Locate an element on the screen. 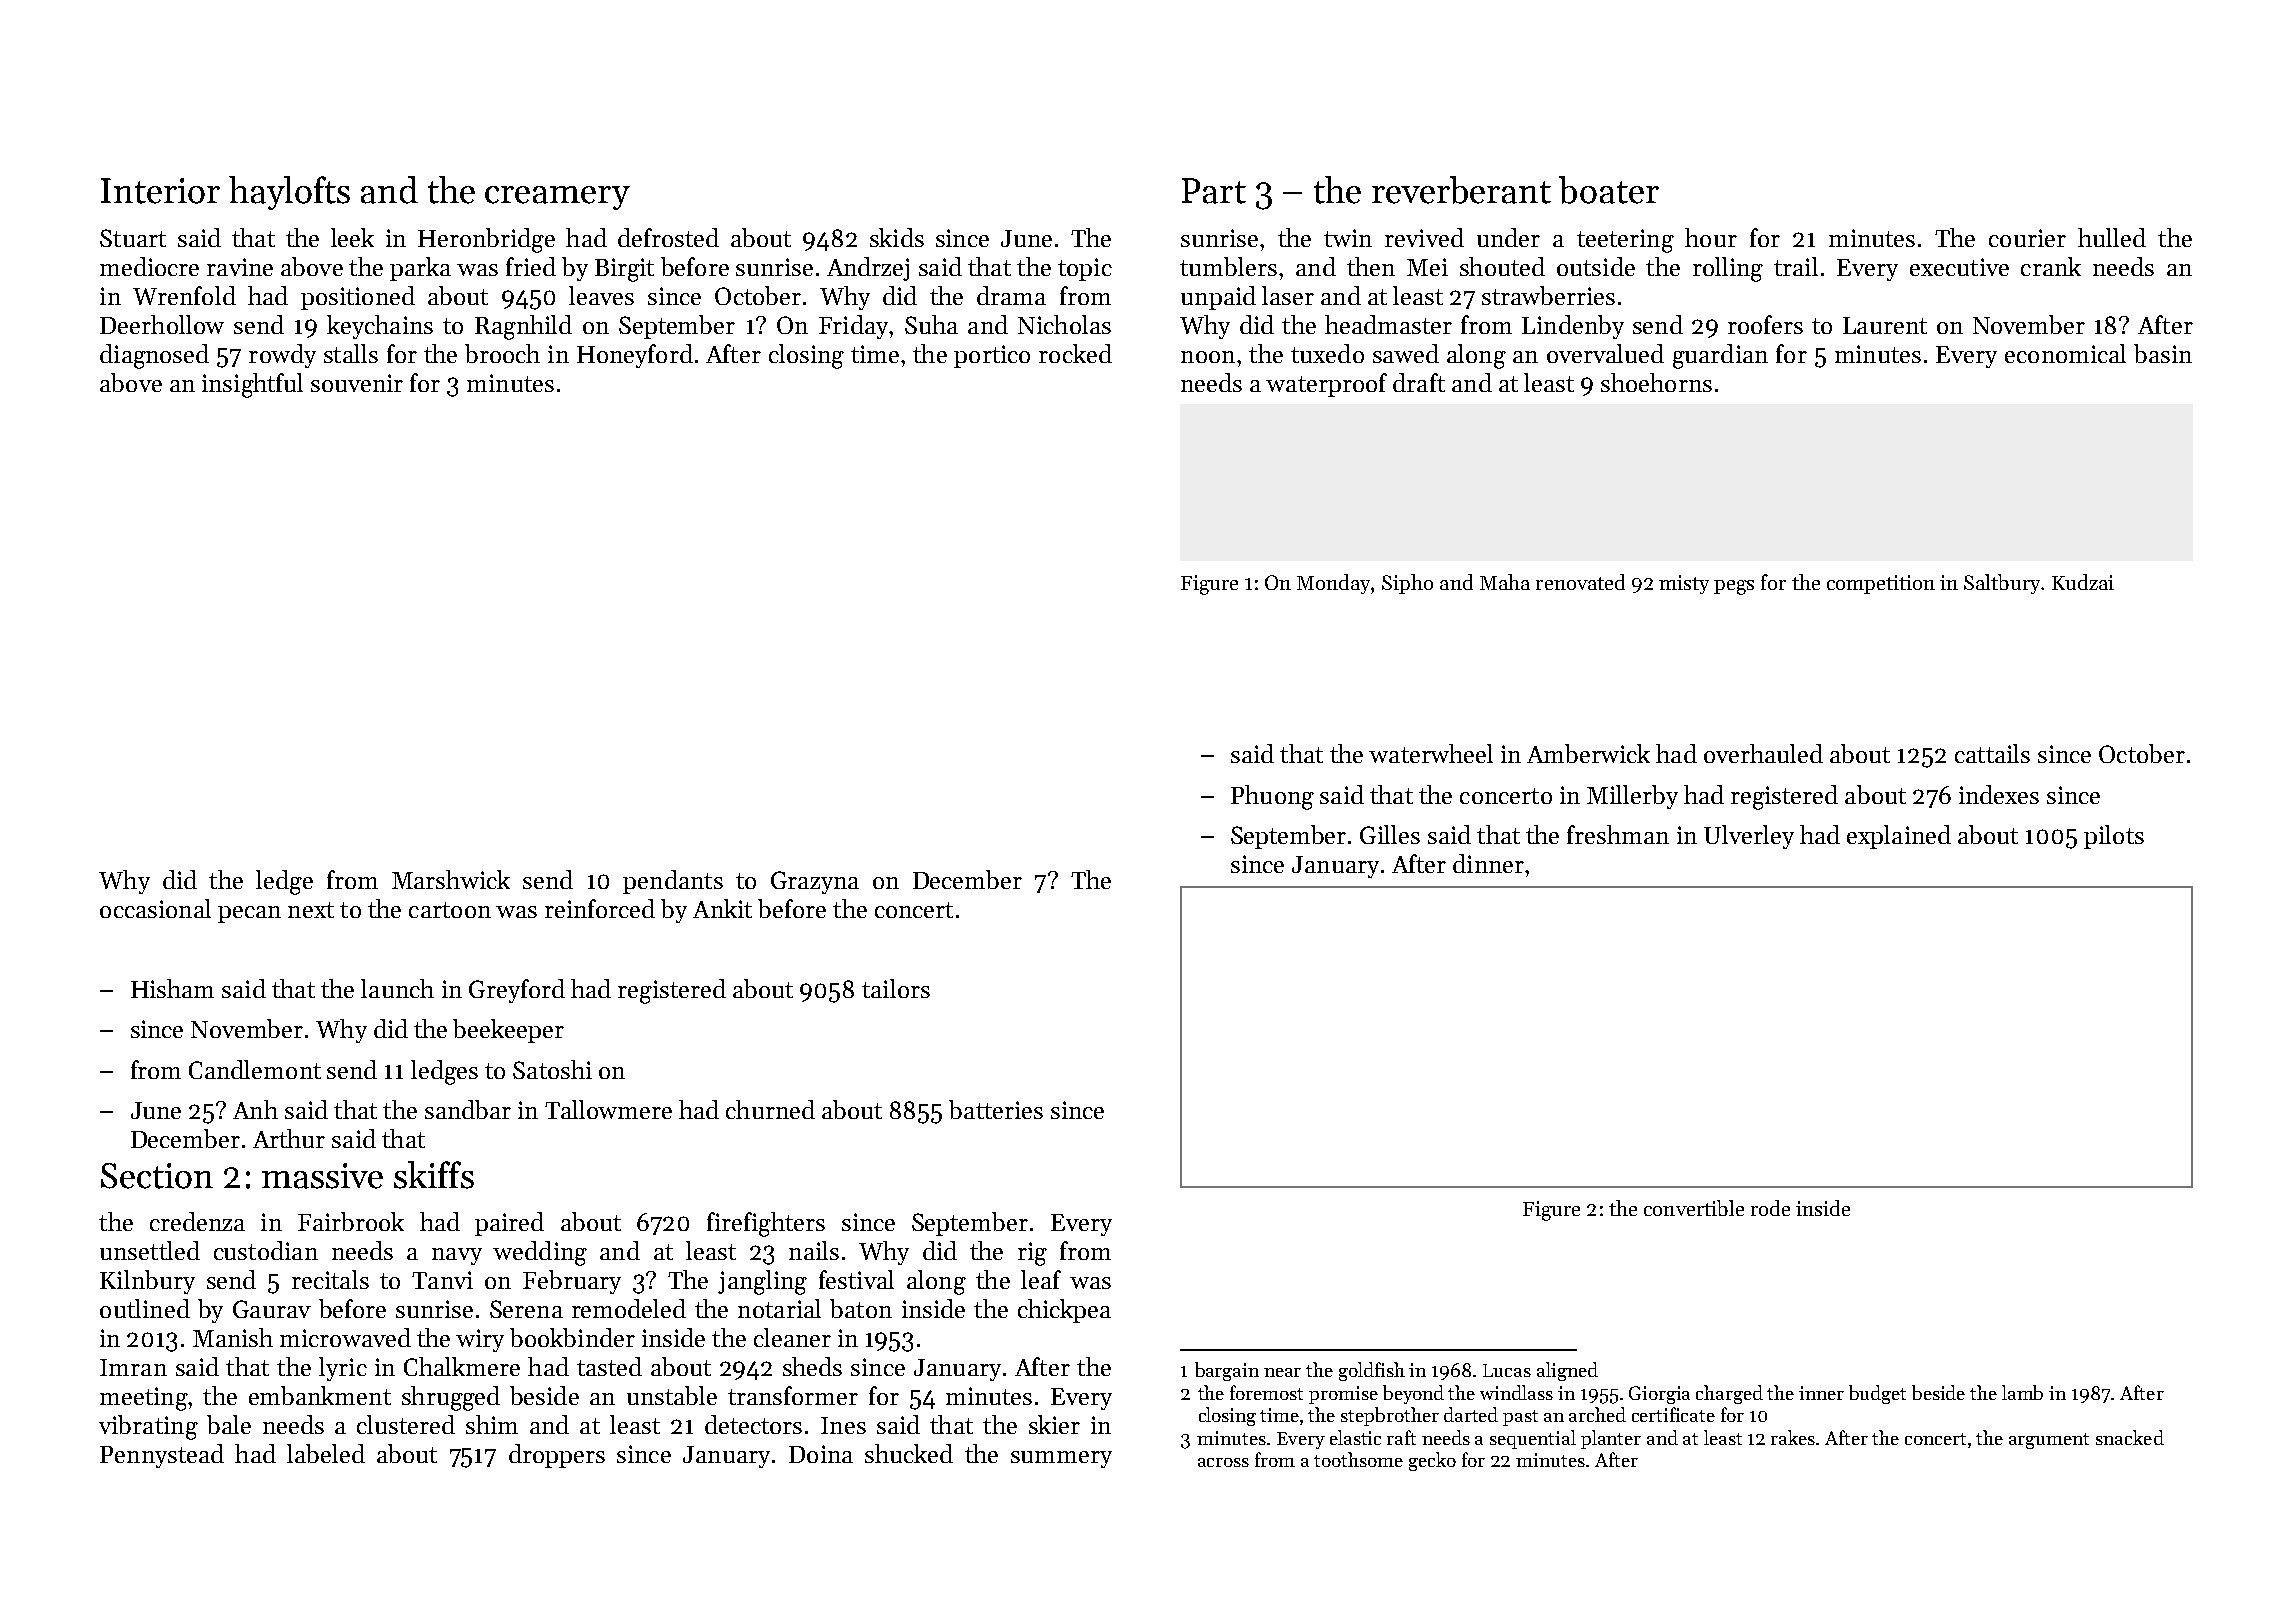  Phuong is located at coordinates (1272, 797).
